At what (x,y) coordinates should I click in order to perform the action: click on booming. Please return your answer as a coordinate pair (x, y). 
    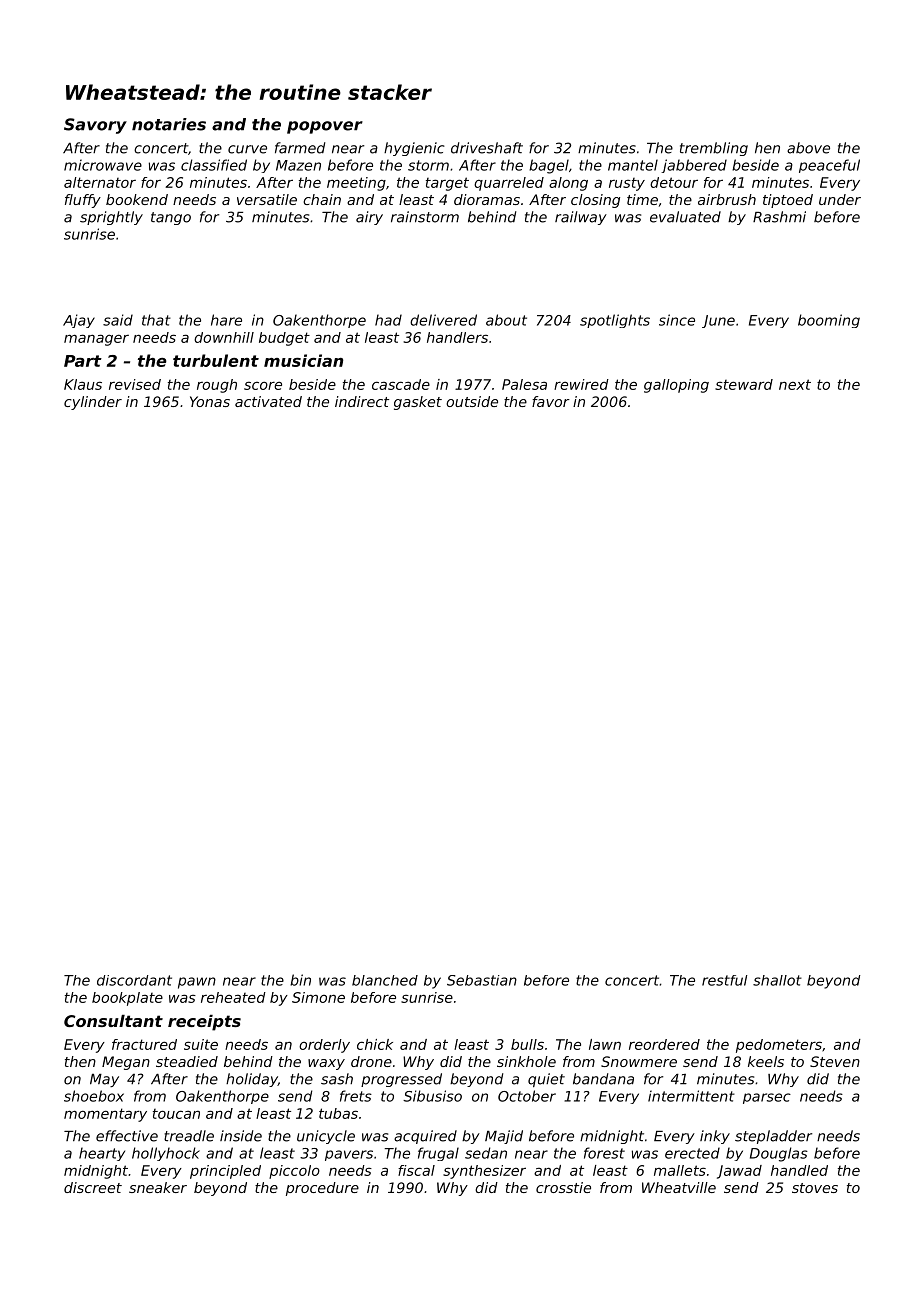
    Looking at the image, I should click on (829, 321).
